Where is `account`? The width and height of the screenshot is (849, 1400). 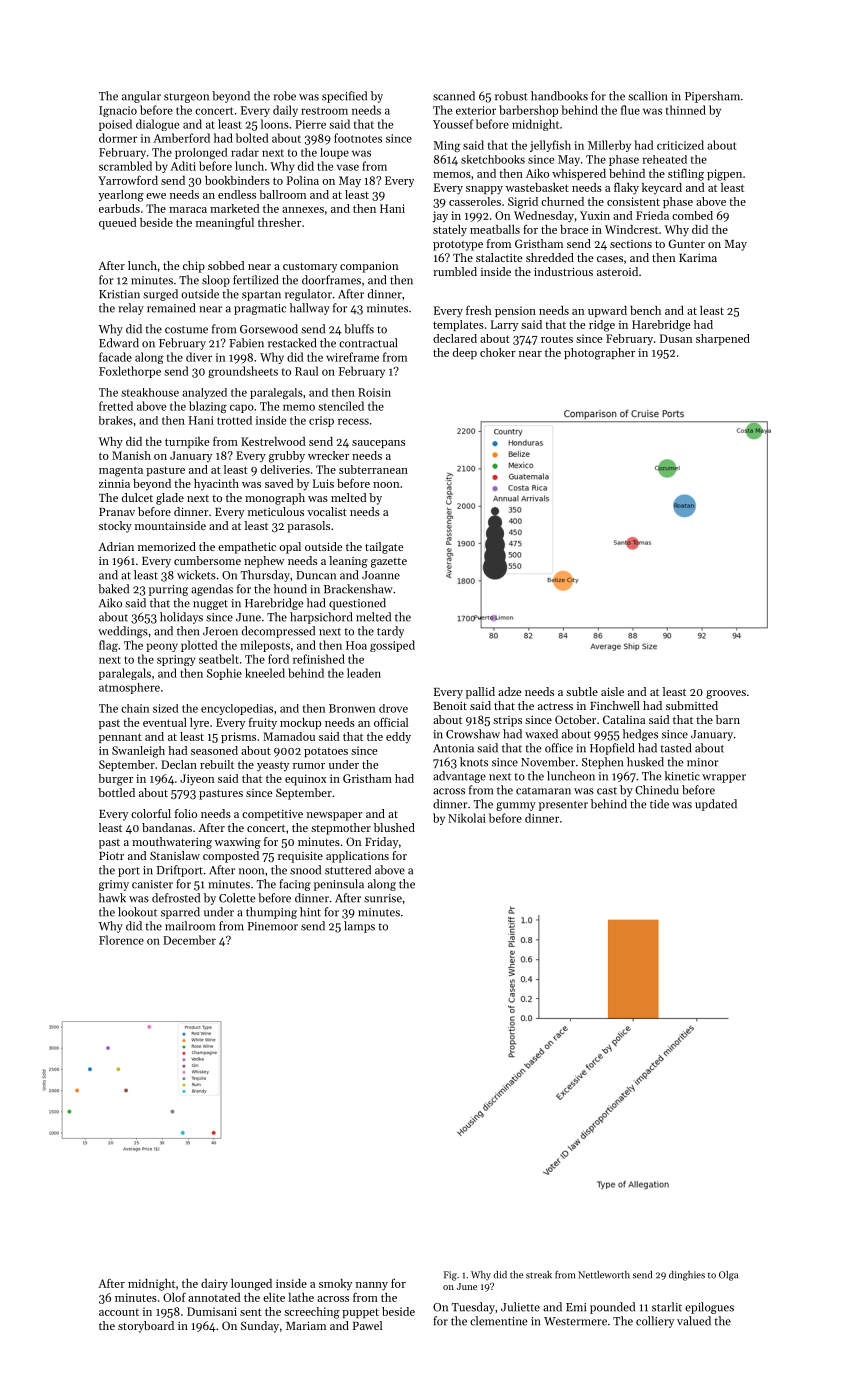
account is located at coordinates (119, 1312).
